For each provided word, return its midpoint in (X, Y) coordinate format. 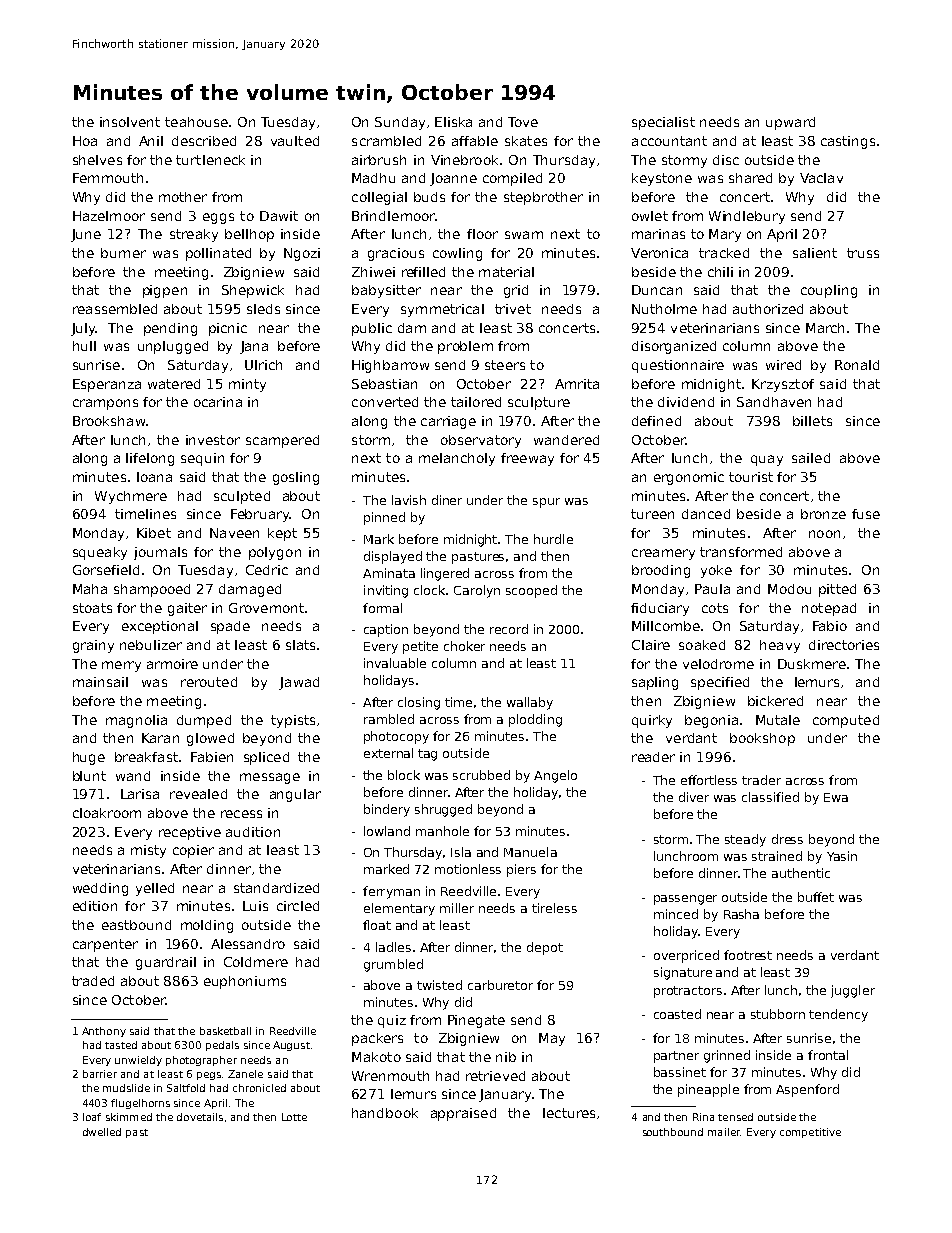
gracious (396, 254)
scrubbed (481, 775)
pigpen (165, 291)
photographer (201, 1061)
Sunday (400, 123)
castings (848, 142)
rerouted (209, 682)
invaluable (395, 663)
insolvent (130, 122)
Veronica (659, 253)
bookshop (762, 739)
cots (715, 608)
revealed (198, 794)
